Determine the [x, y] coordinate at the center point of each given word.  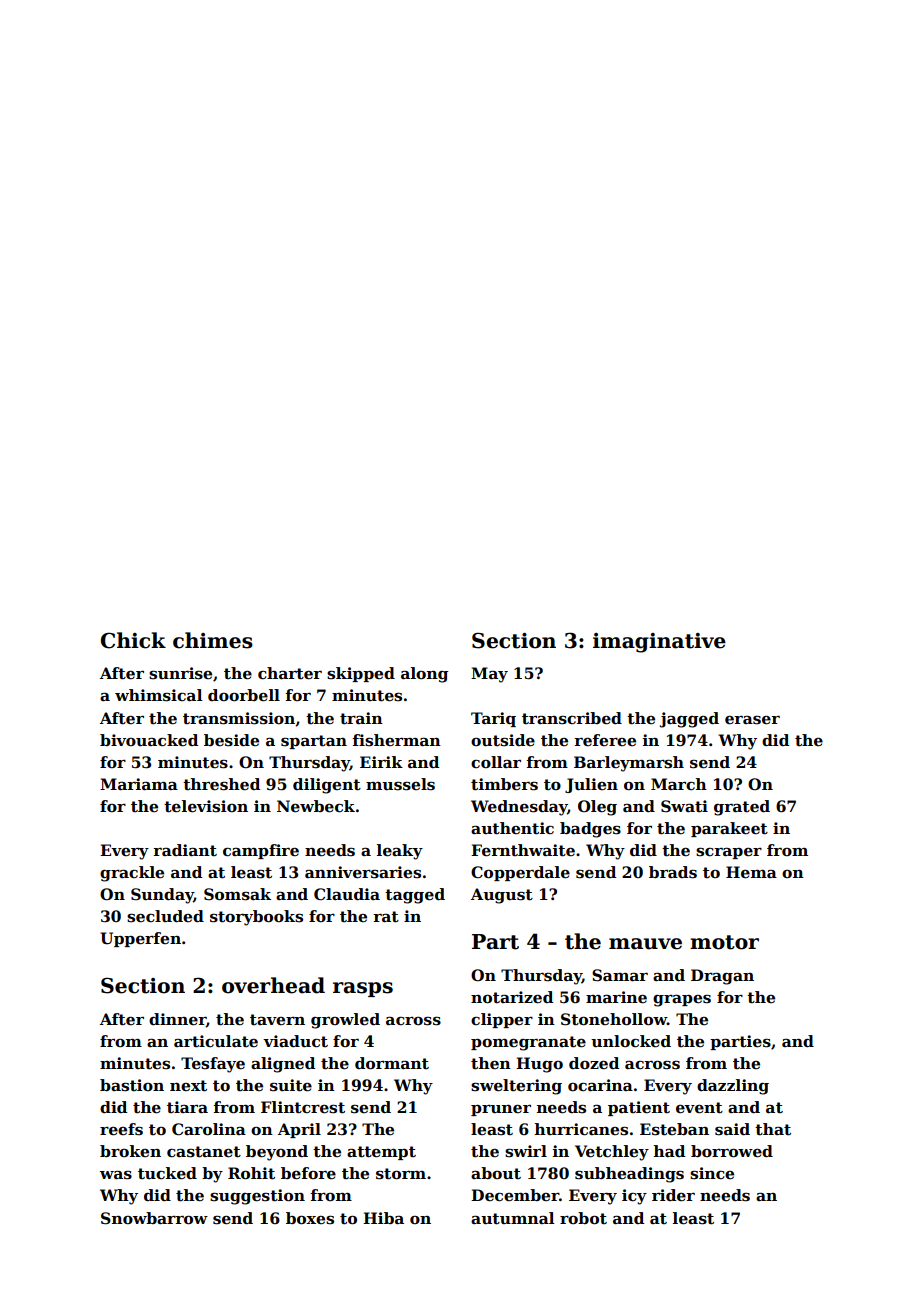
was [116, 1175]
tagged [415, 896]
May [489, 675]
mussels [400, 784]
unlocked [631, 1041]
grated [742, 808]
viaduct [295, 1041]
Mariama [139, 784]
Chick [133, 640]
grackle [132, 874]
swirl [526, 1151]
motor [724, 942]
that [773, 1129]
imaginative [659, 643]
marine [616, 997]
